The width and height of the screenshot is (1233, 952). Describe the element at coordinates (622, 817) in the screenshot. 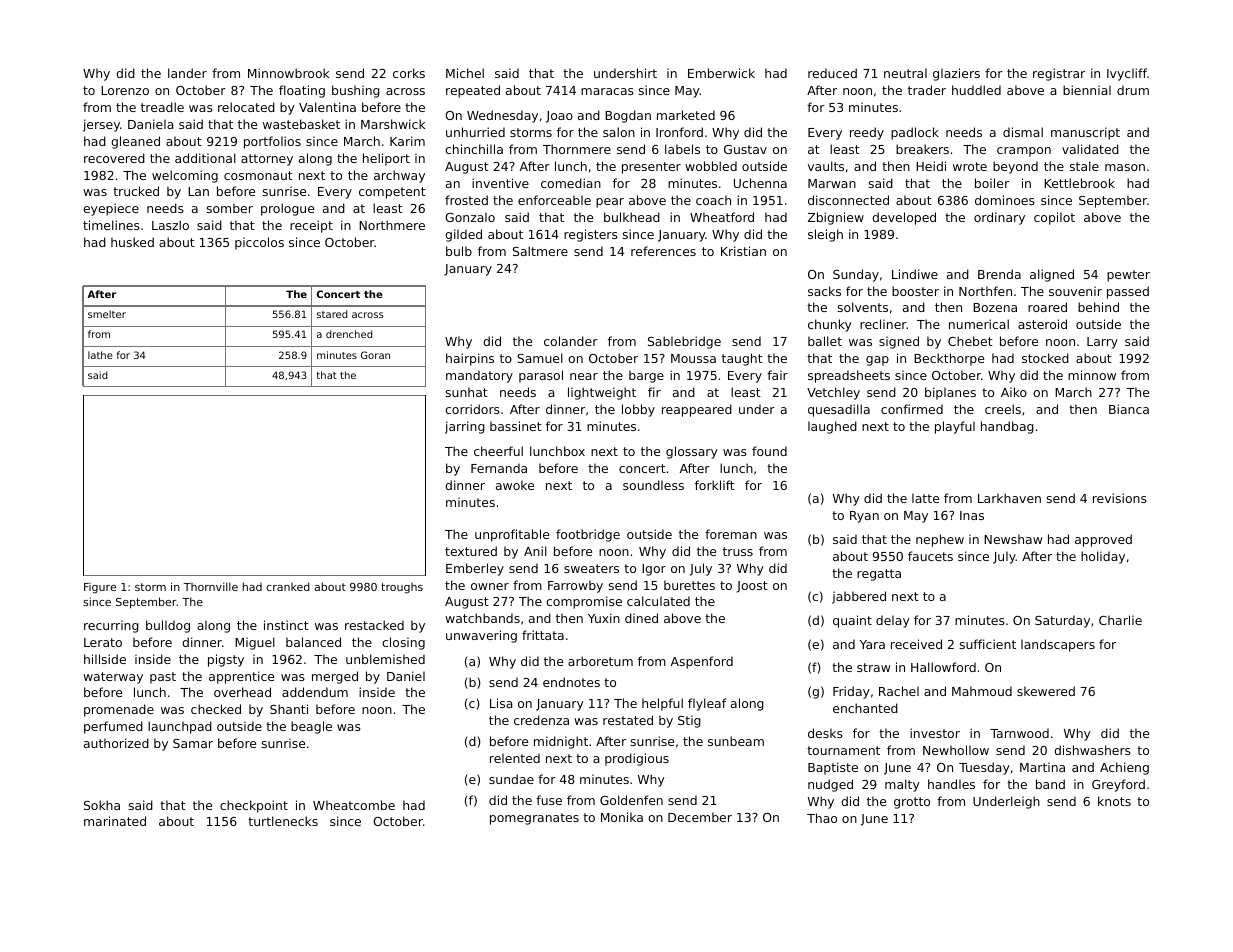

I see `Monika` at that location.
